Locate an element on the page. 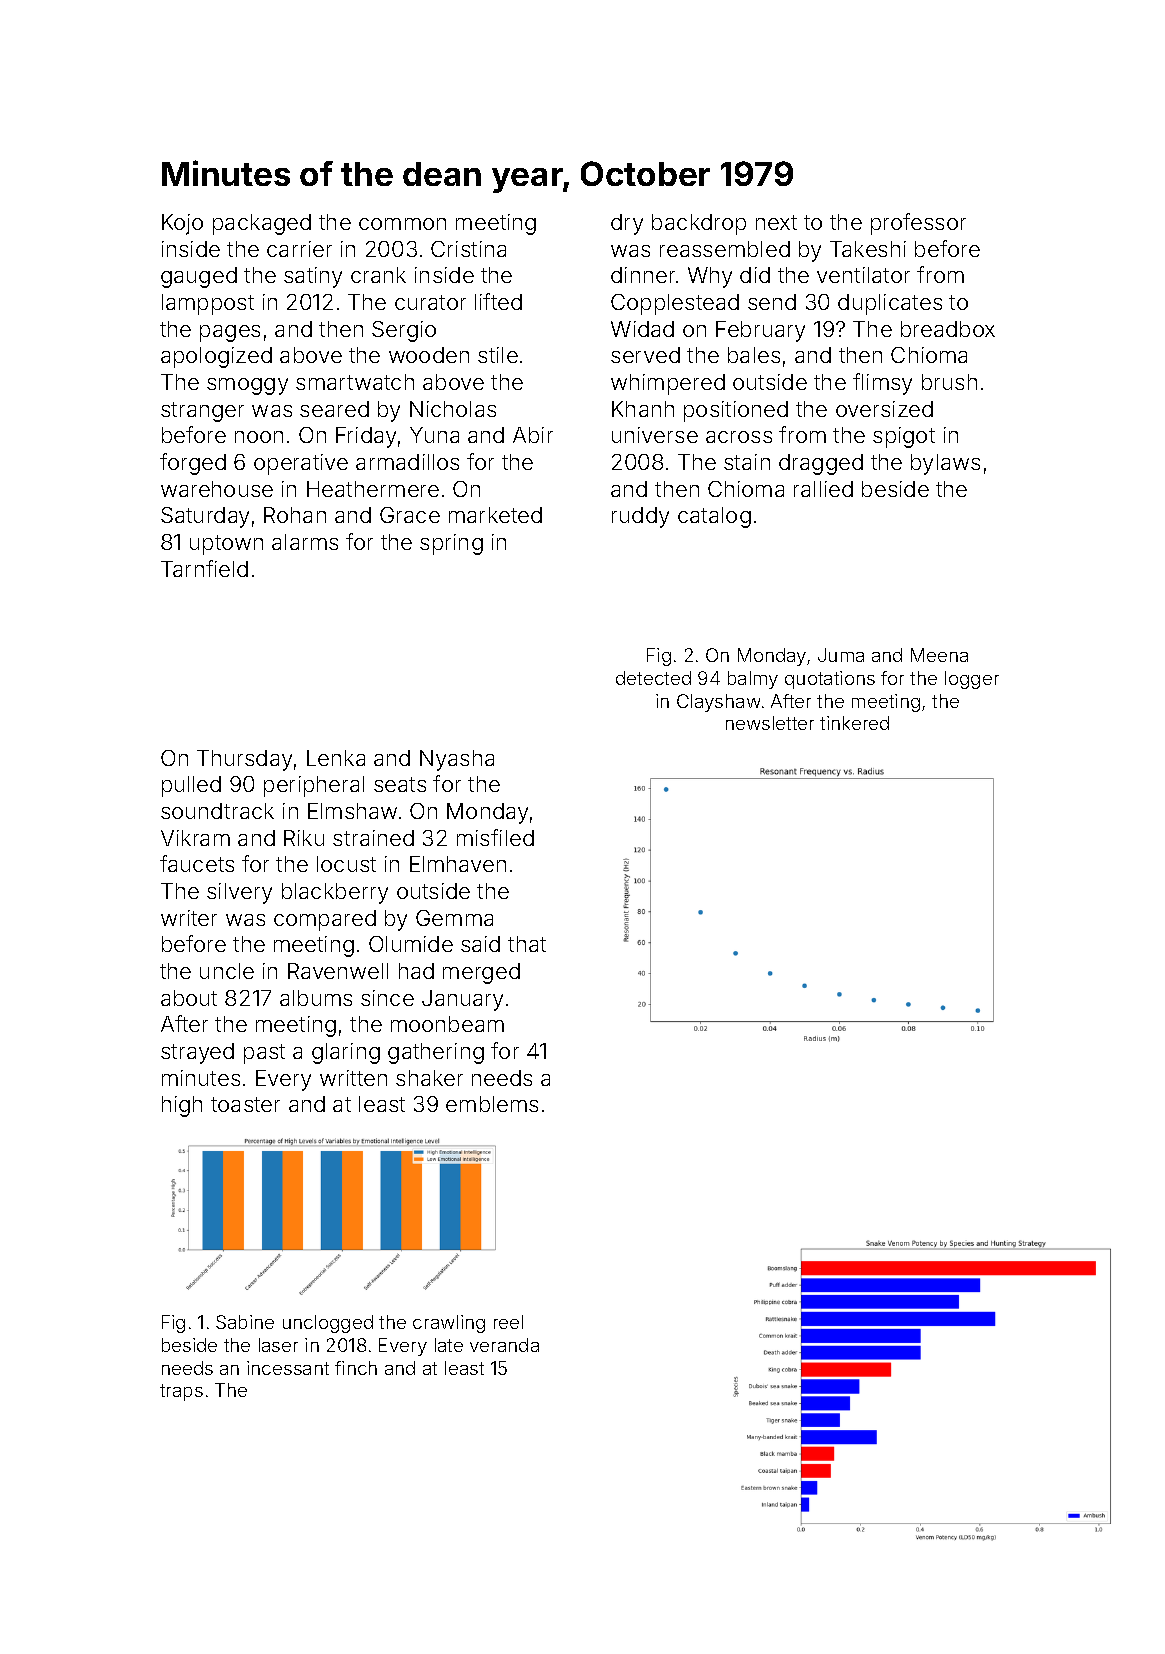 The height and width of the page is (1654, 1165). Ravenwell is located at coordinates (338, 971).
